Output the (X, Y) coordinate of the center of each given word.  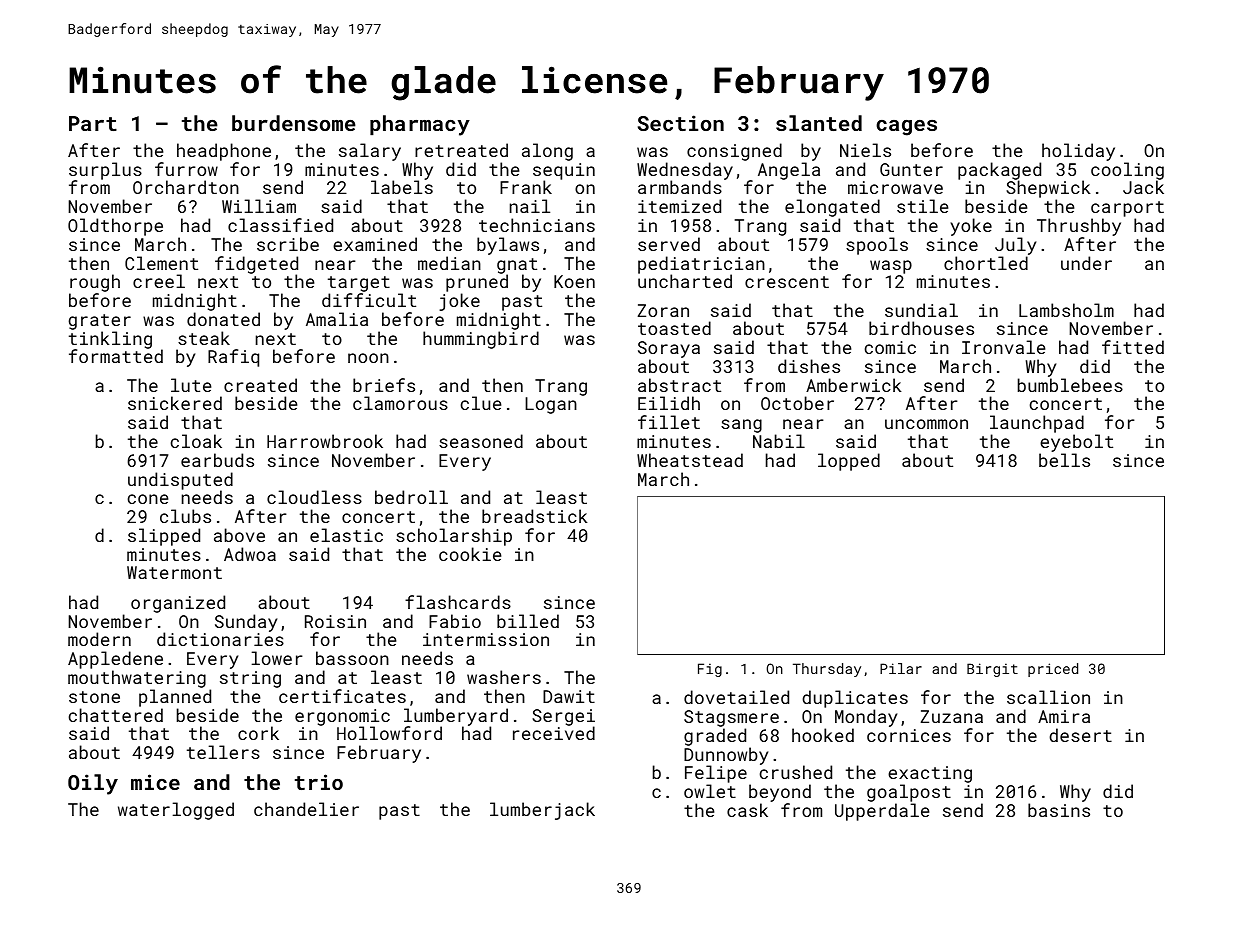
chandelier (306, 809)
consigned (734, 152)
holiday (1078, 152)
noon (368, 358)
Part (93, 123)
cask (747, 810)
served (669, 244)
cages (906, 128)
